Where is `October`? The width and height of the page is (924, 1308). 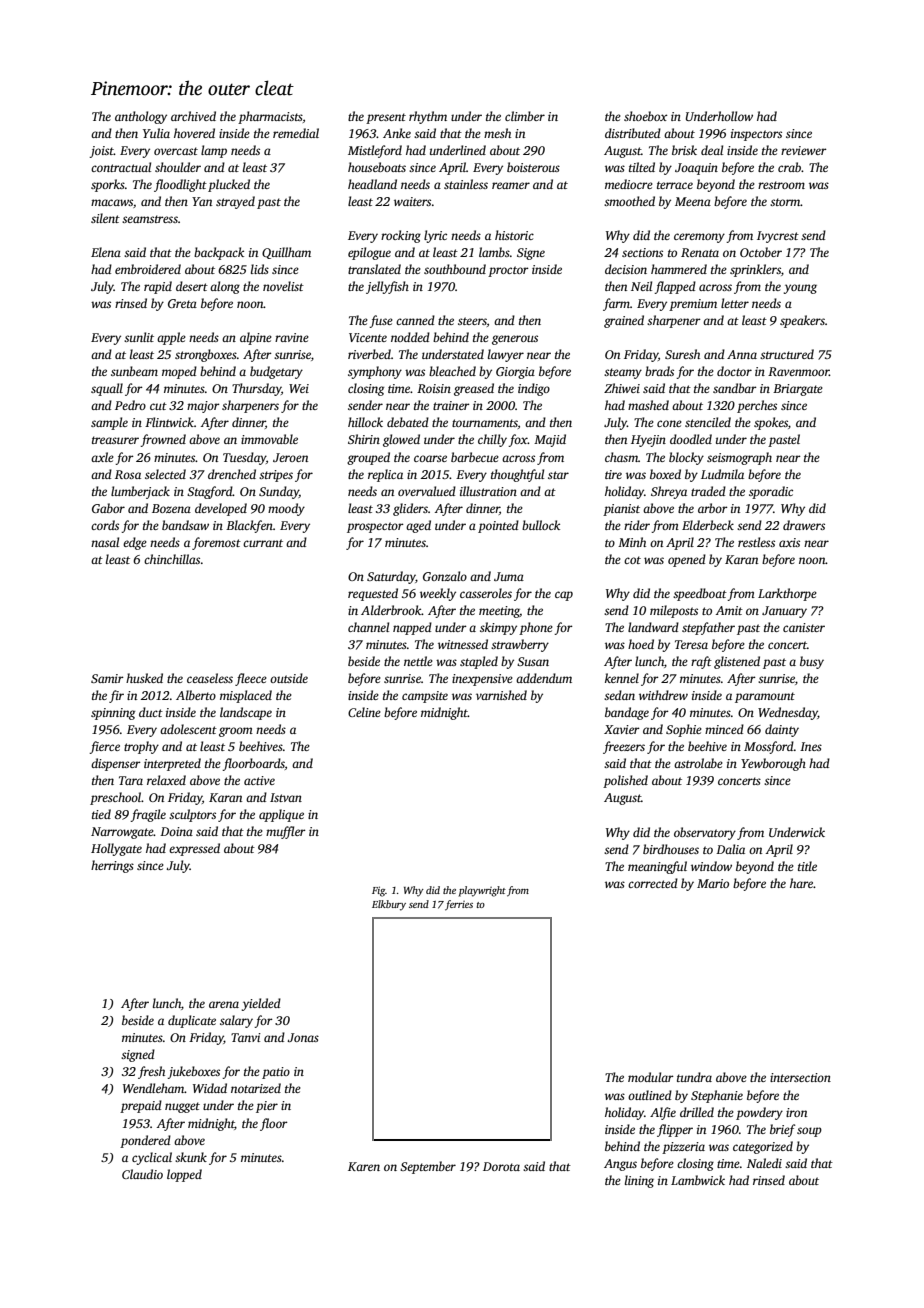 October is located at coordinates (761, 252).
